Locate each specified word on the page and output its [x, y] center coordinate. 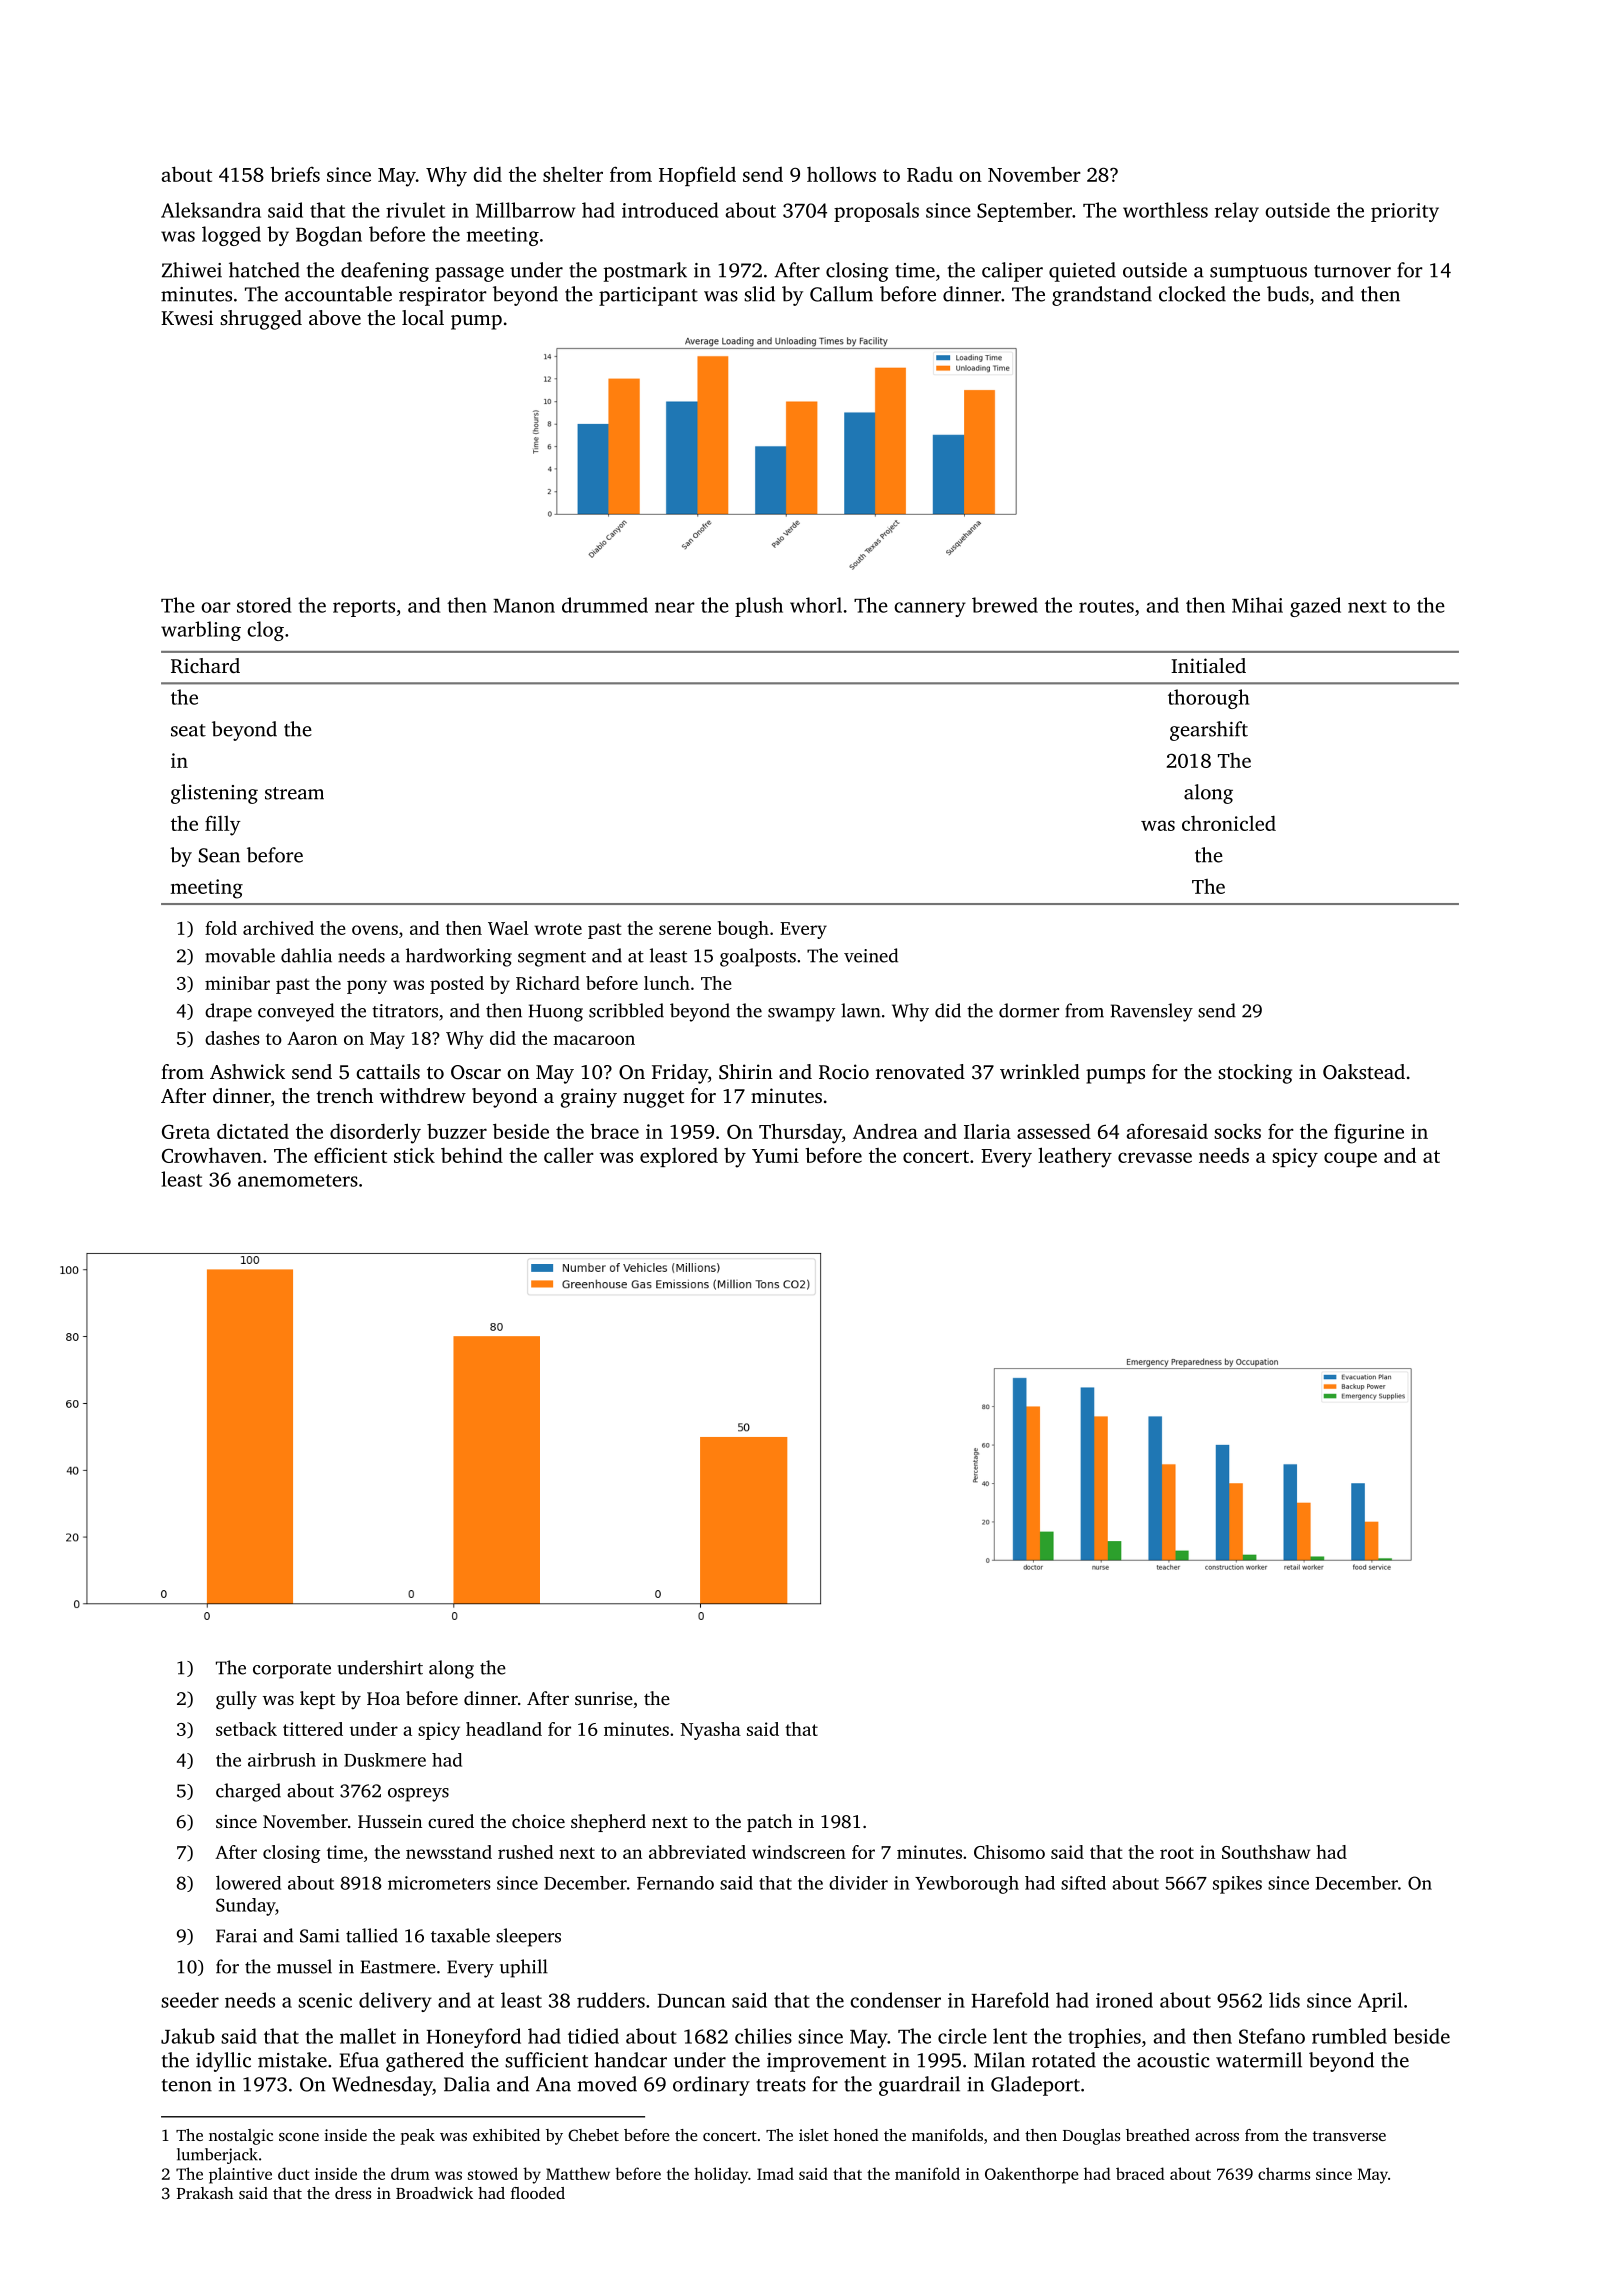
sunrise [604, 1698]
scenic [325, 2000]
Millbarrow [526, 210]
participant [648, 296]
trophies [1104, 2038]
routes [1106, 606]
